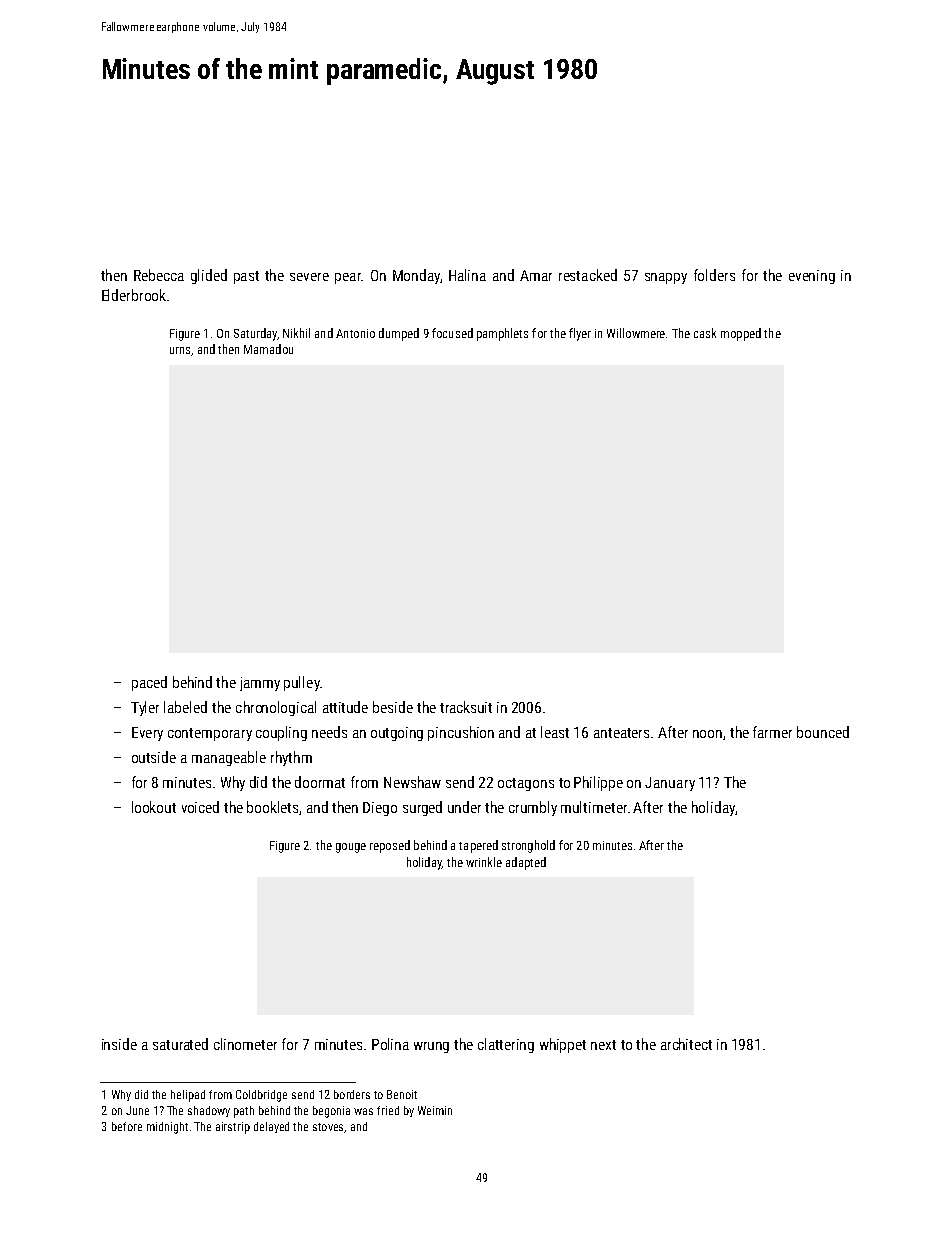 The width and height of the screenshot is (952, 1233). What do you see at coordinates (823, 732) in the screenshot?
I see `bounced` at bounding box center [823, 732].
